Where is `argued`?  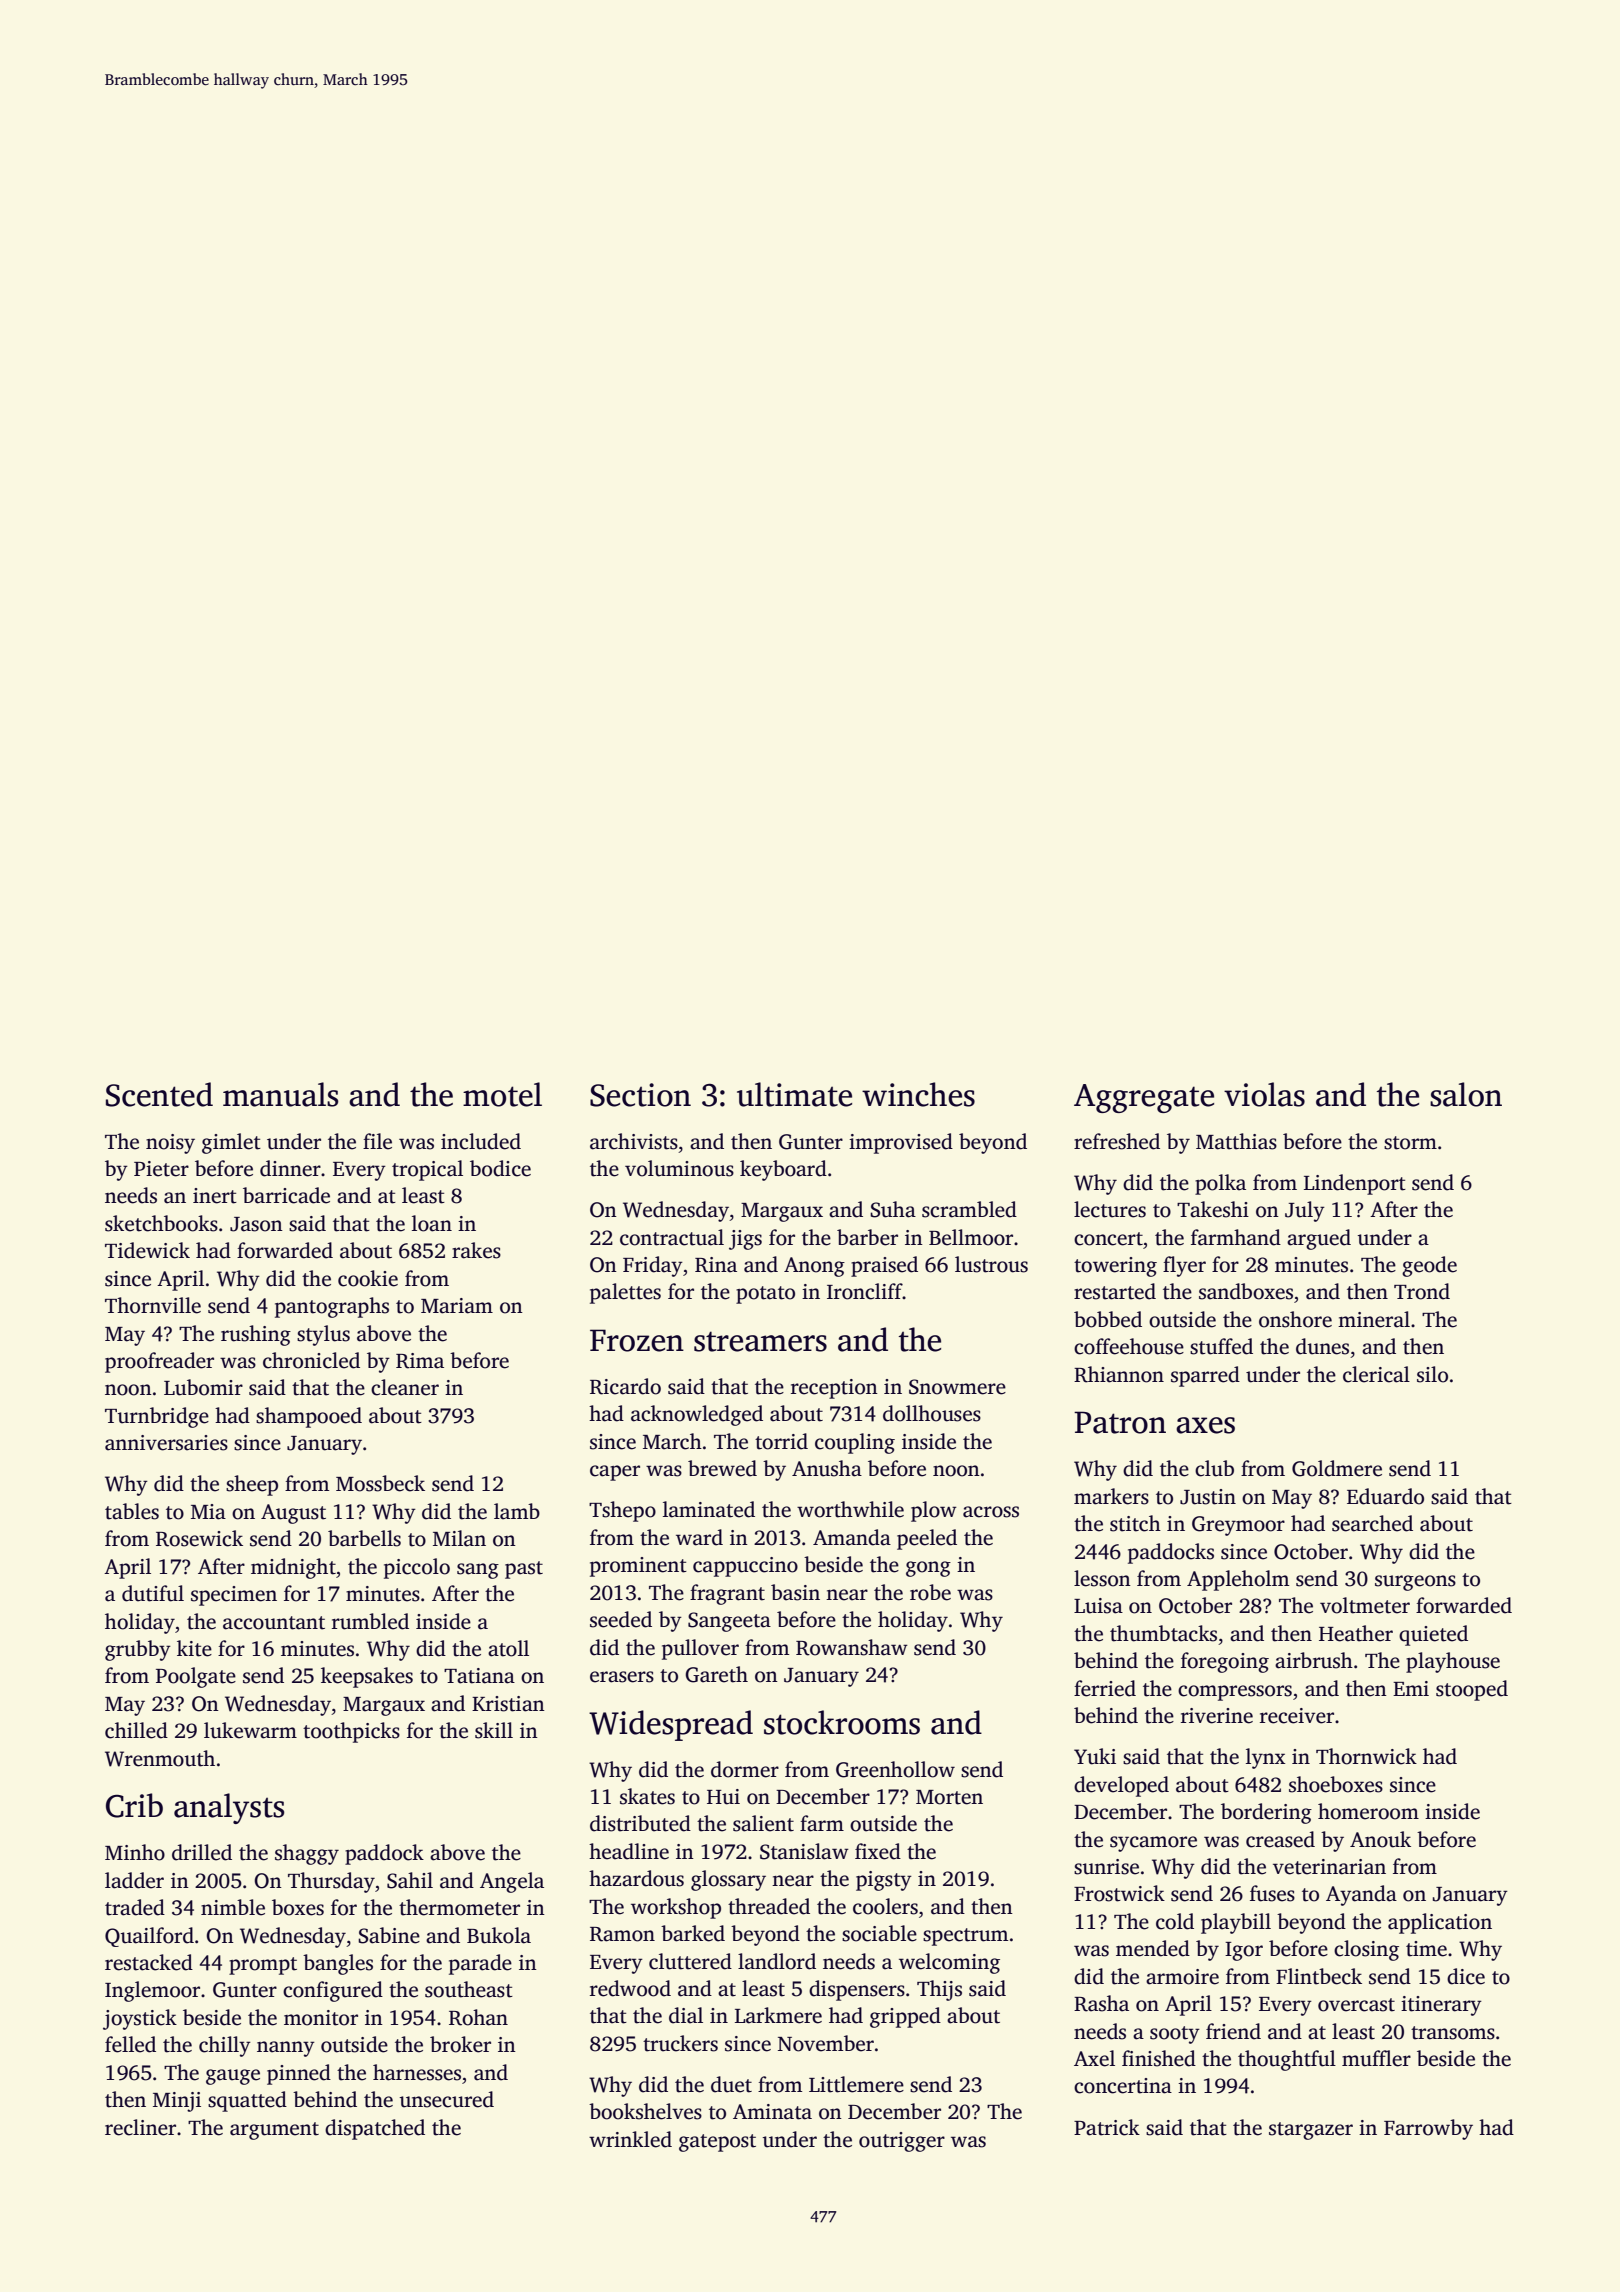
argued is located at coordinates (1319, 1239).
